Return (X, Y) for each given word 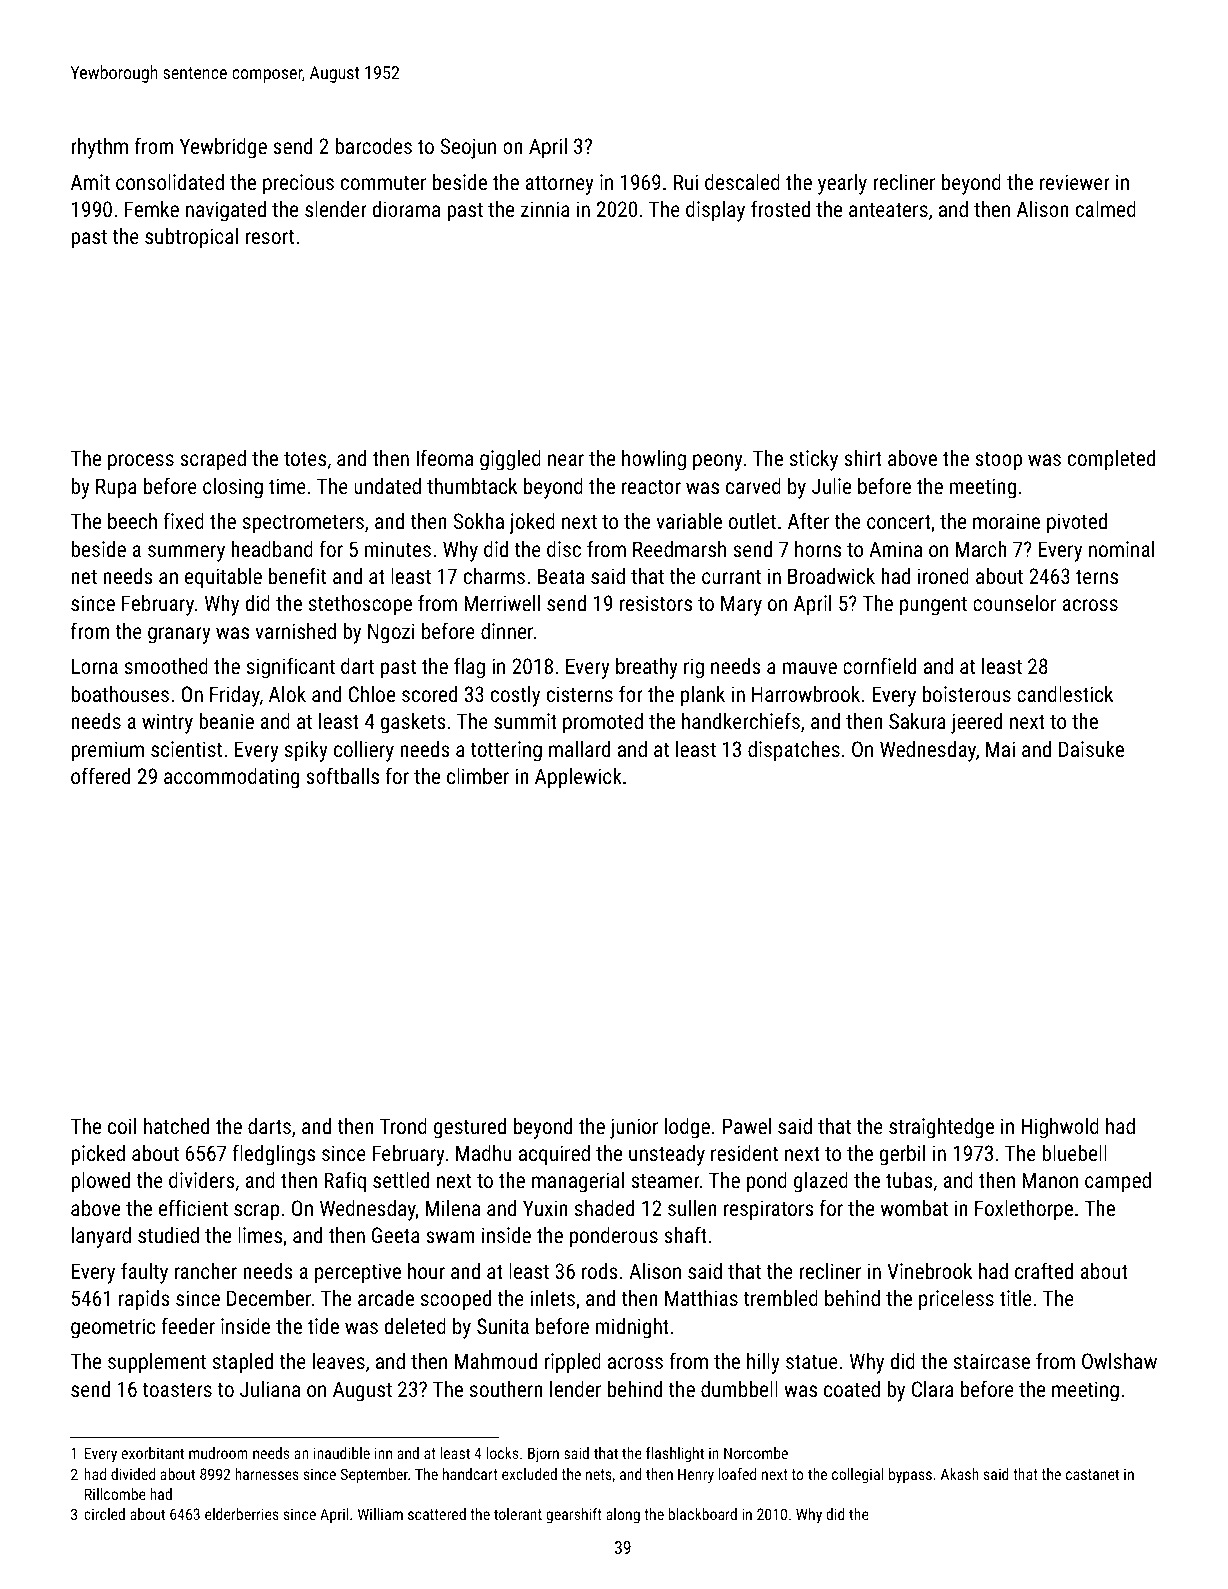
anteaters (888, 210)
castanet (1092, 1474)
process (141, 462)
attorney (559, 185)
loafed (737, 1474)
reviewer (1075, 182)
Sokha (478, 521)
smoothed (166, 666)
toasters (177, 1390)
